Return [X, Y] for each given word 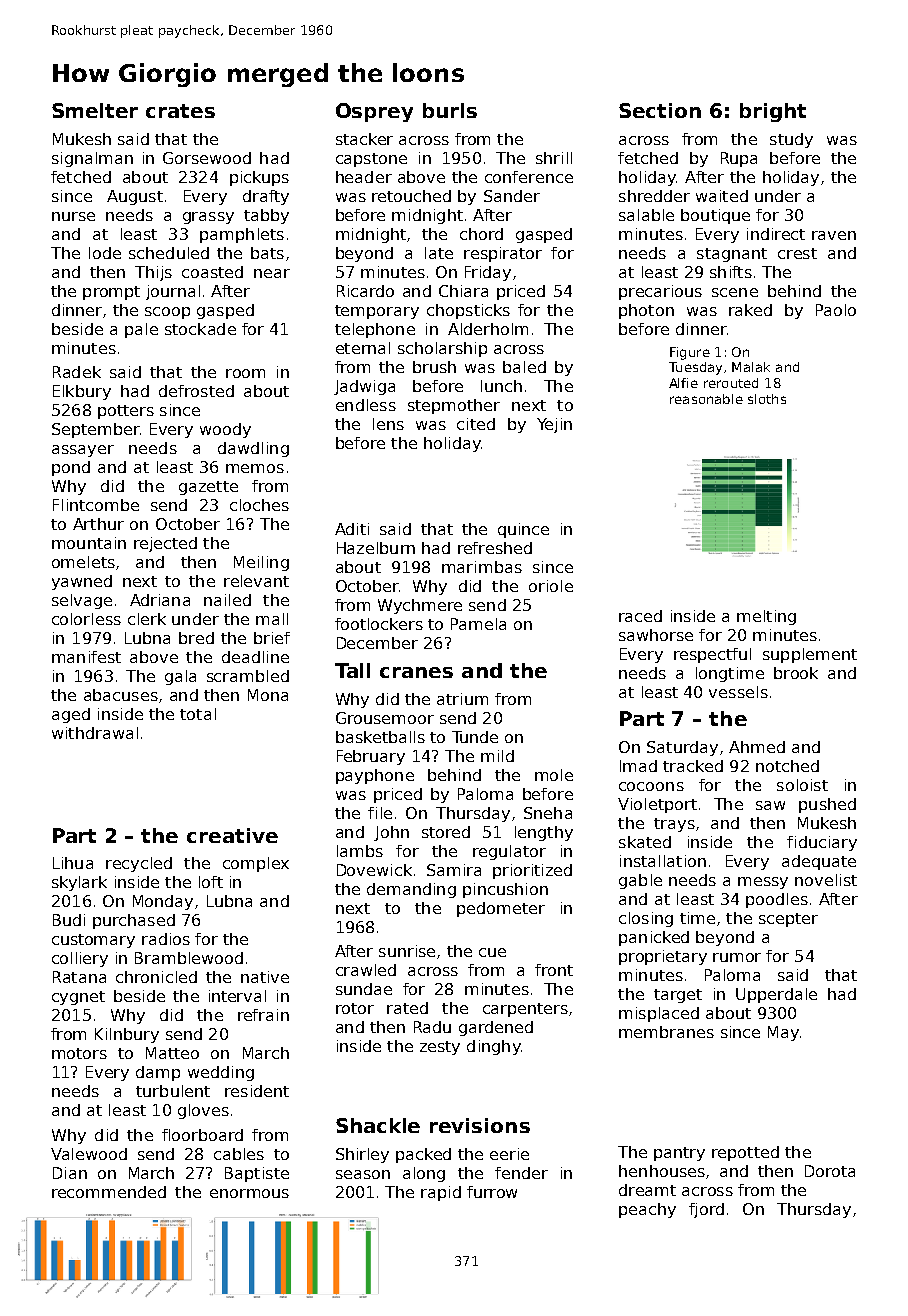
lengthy [544, 833]
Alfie [683, 383]
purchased [134, 921]
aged [71, 715]
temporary [377, 312]
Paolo [836, 310]
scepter [788, 920]
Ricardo [365, 291]
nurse [73, 216]
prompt [111, 293]
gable [640, 881]
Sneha [548, 813]
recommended [109, 1192]
